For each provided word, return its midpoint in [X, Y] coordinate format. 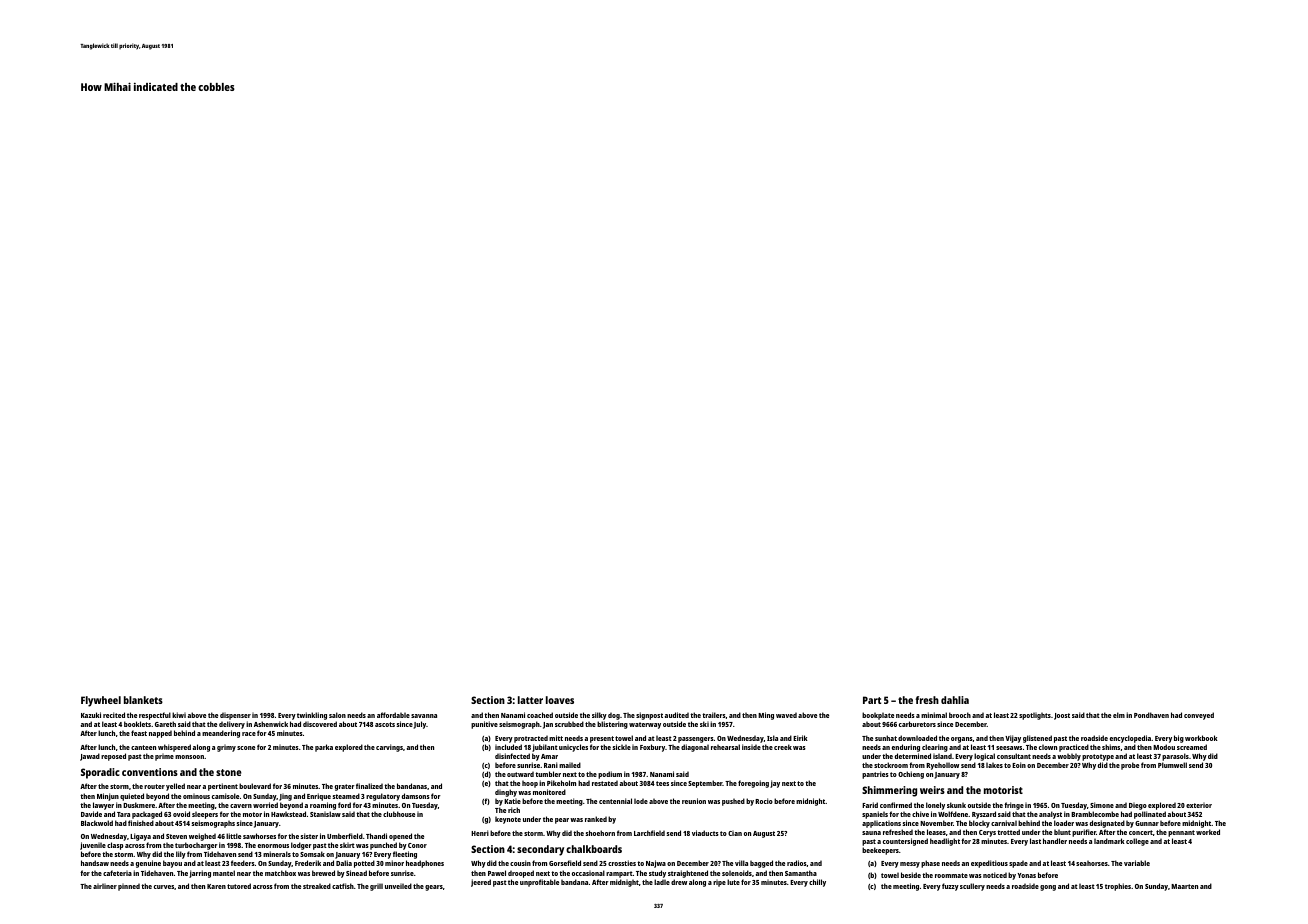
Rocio [764, 801]
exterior [1199, 805]
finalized [369, 786]
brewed [323, 873]
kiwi [179, 715]
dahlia [955, 700]
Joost [1062, 716]
